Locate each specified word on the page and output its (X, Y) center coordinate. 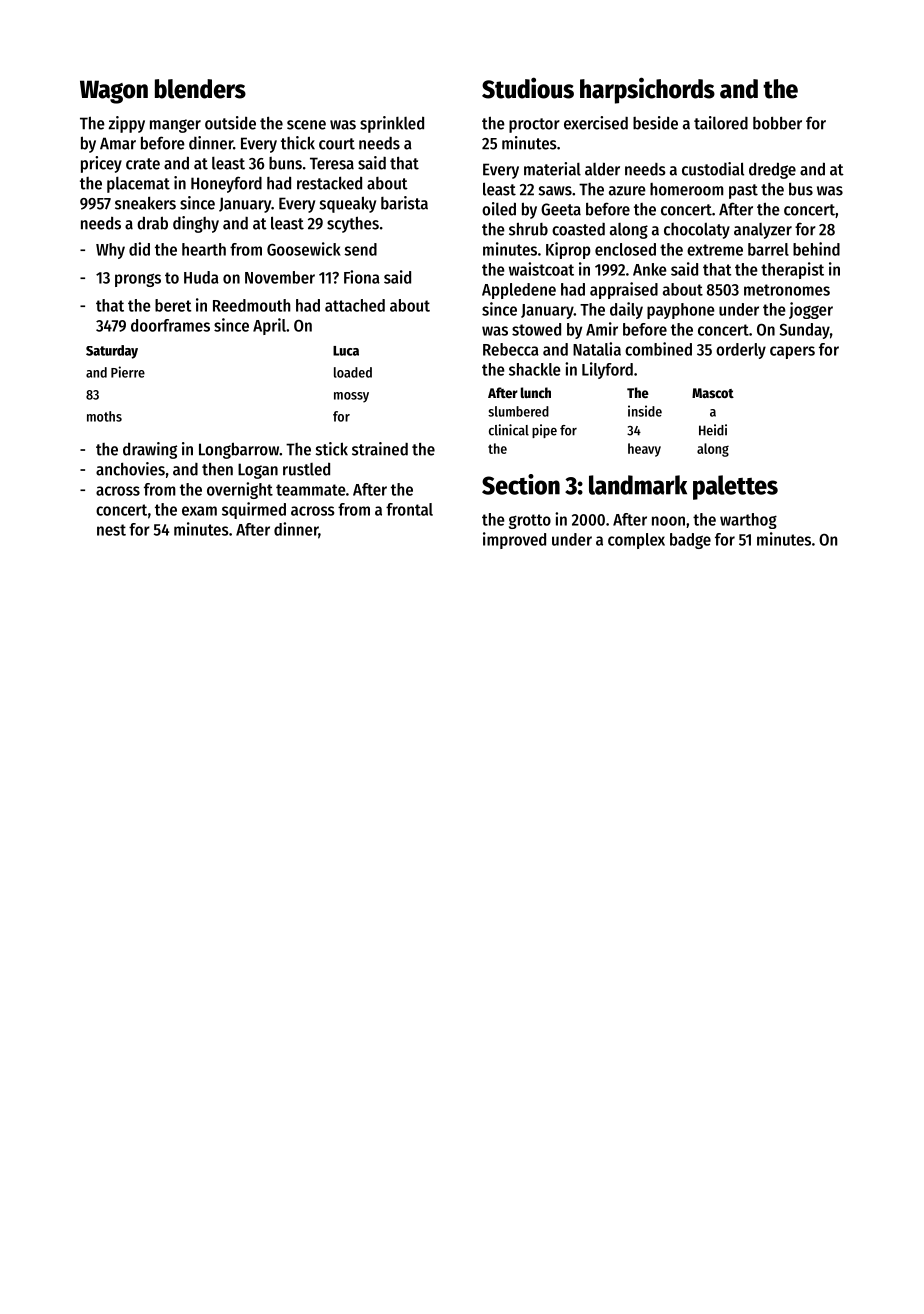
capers (792, 352)
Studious (528, 88)
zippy (126, 124)
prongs (138, 280)
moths (104, 416)
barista (404, 203)
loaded (353, 372)
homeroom (687, 189)
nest (111, 530)
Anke (650, 269)
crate (143, 164)
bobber (777, 123)
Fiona (362, 277)
